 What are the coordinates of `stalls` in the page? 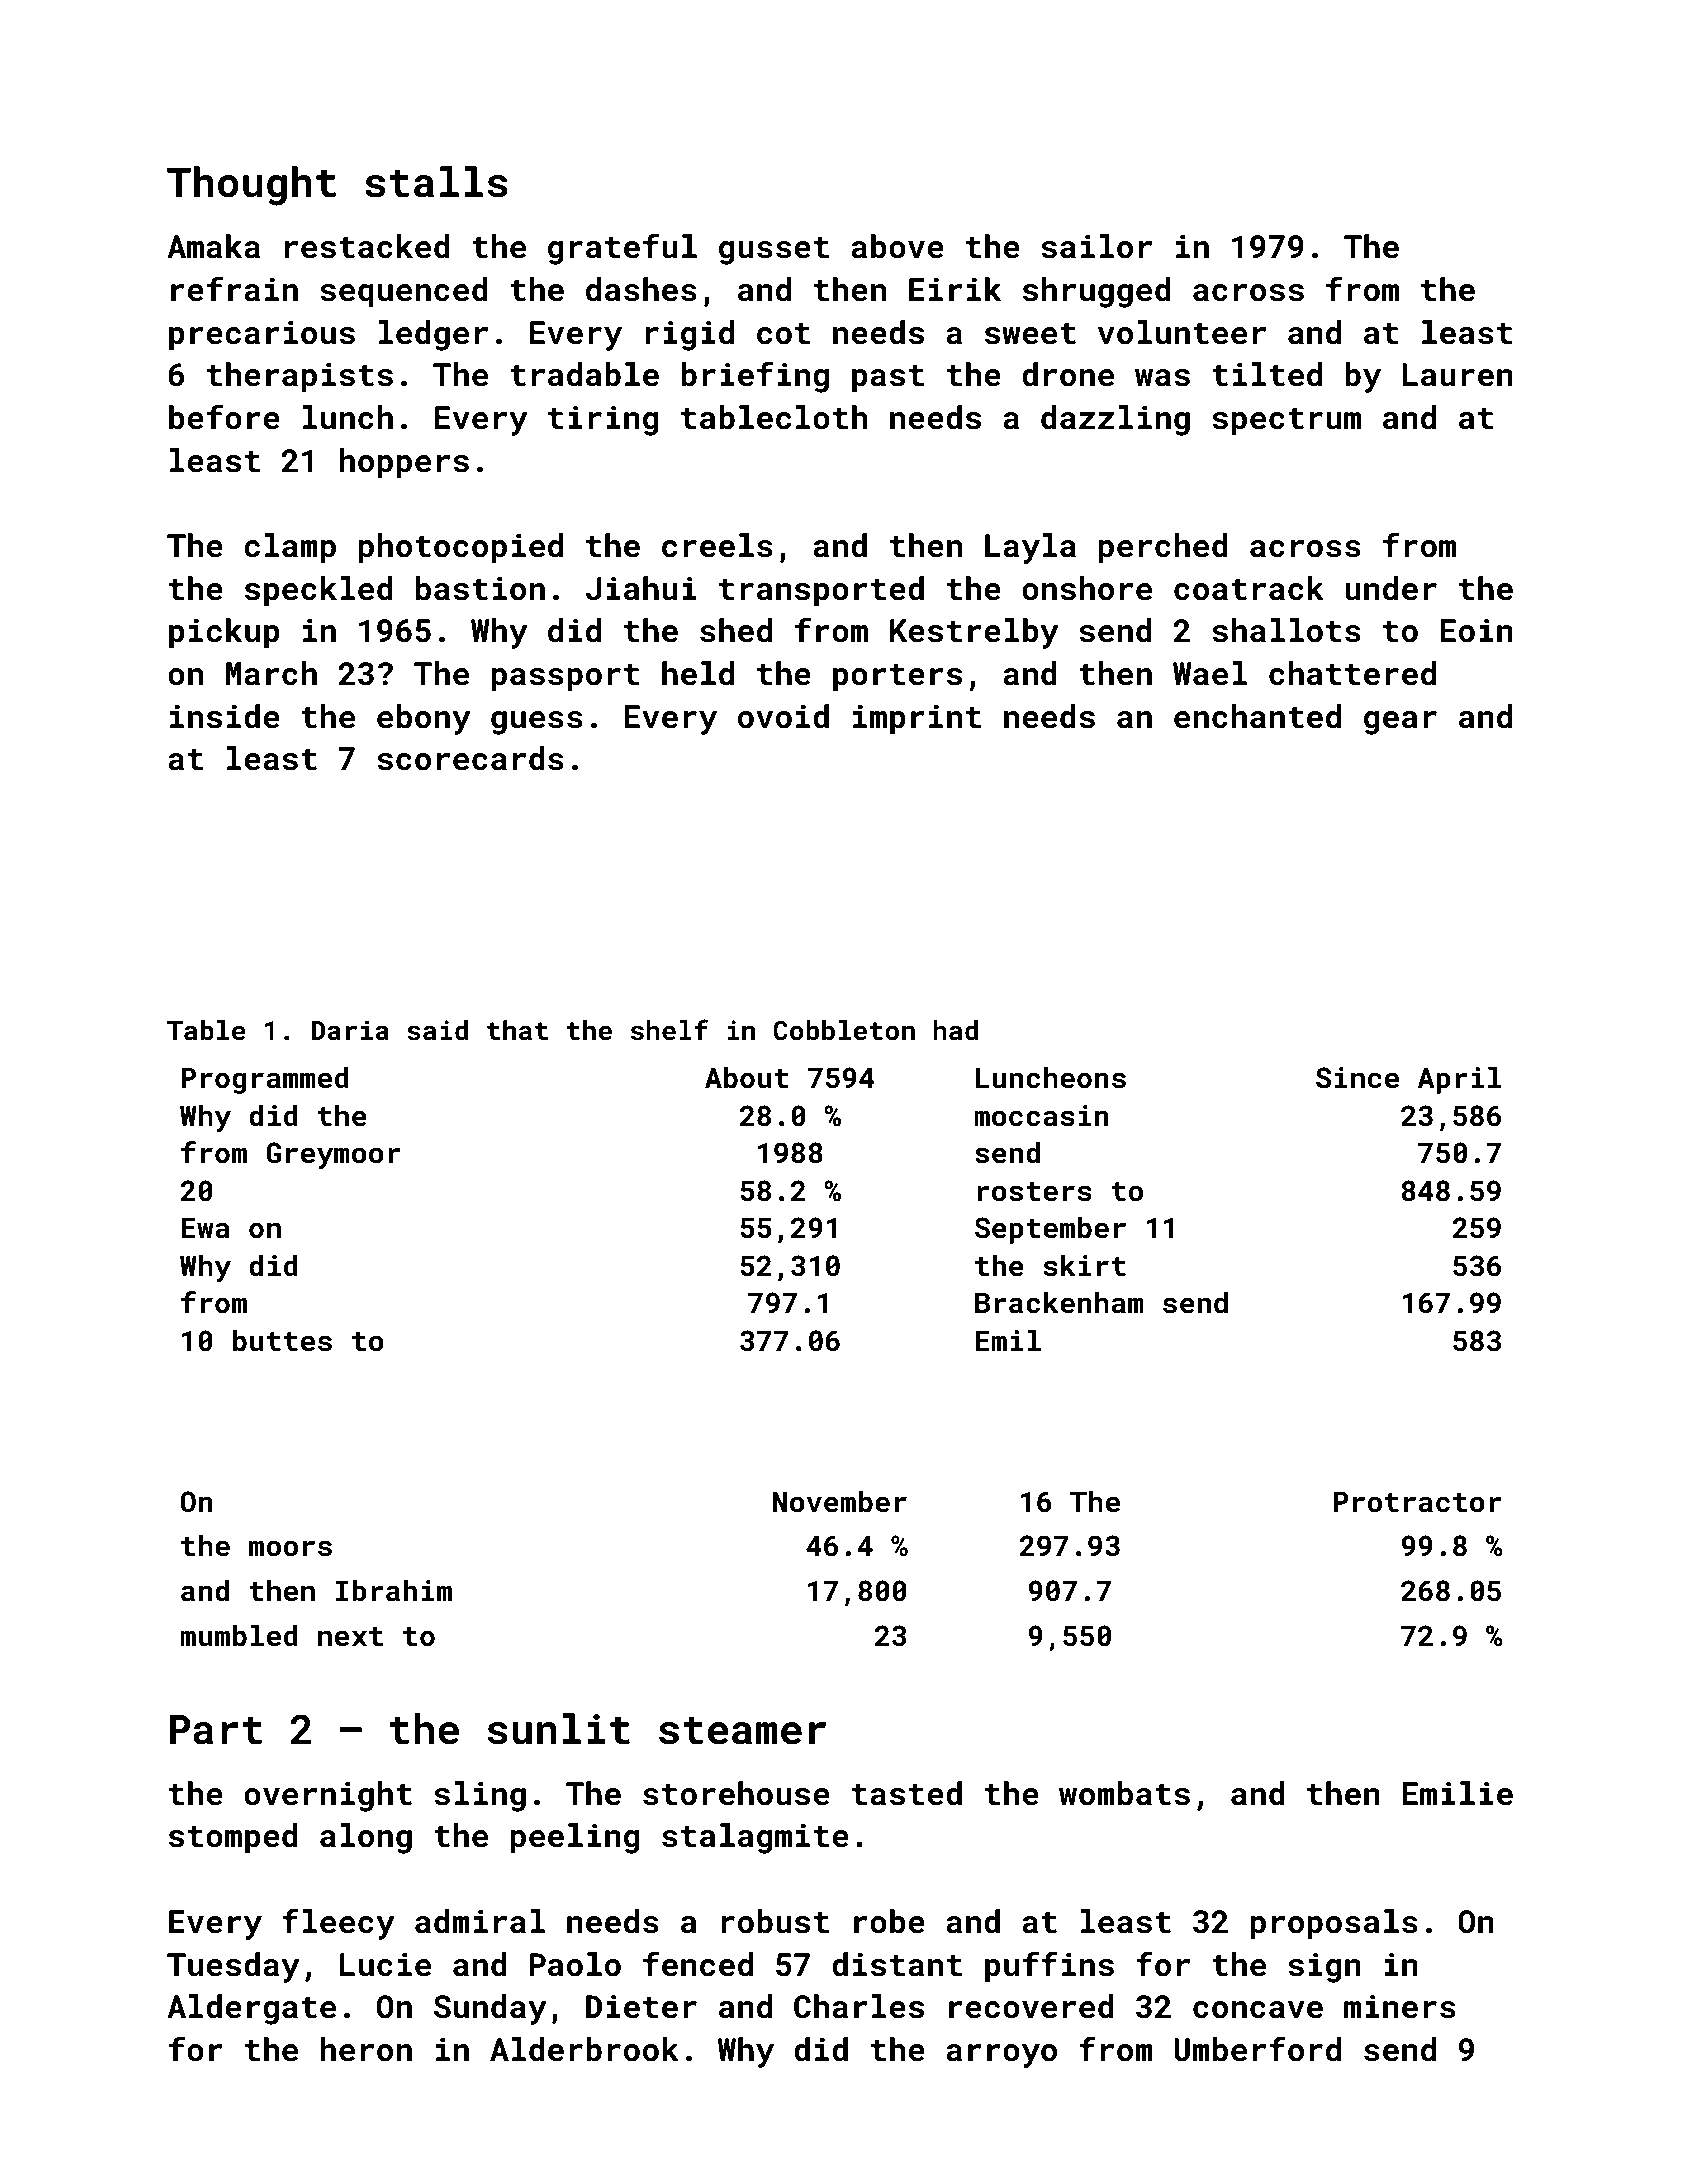 It's located at (436, 182).
